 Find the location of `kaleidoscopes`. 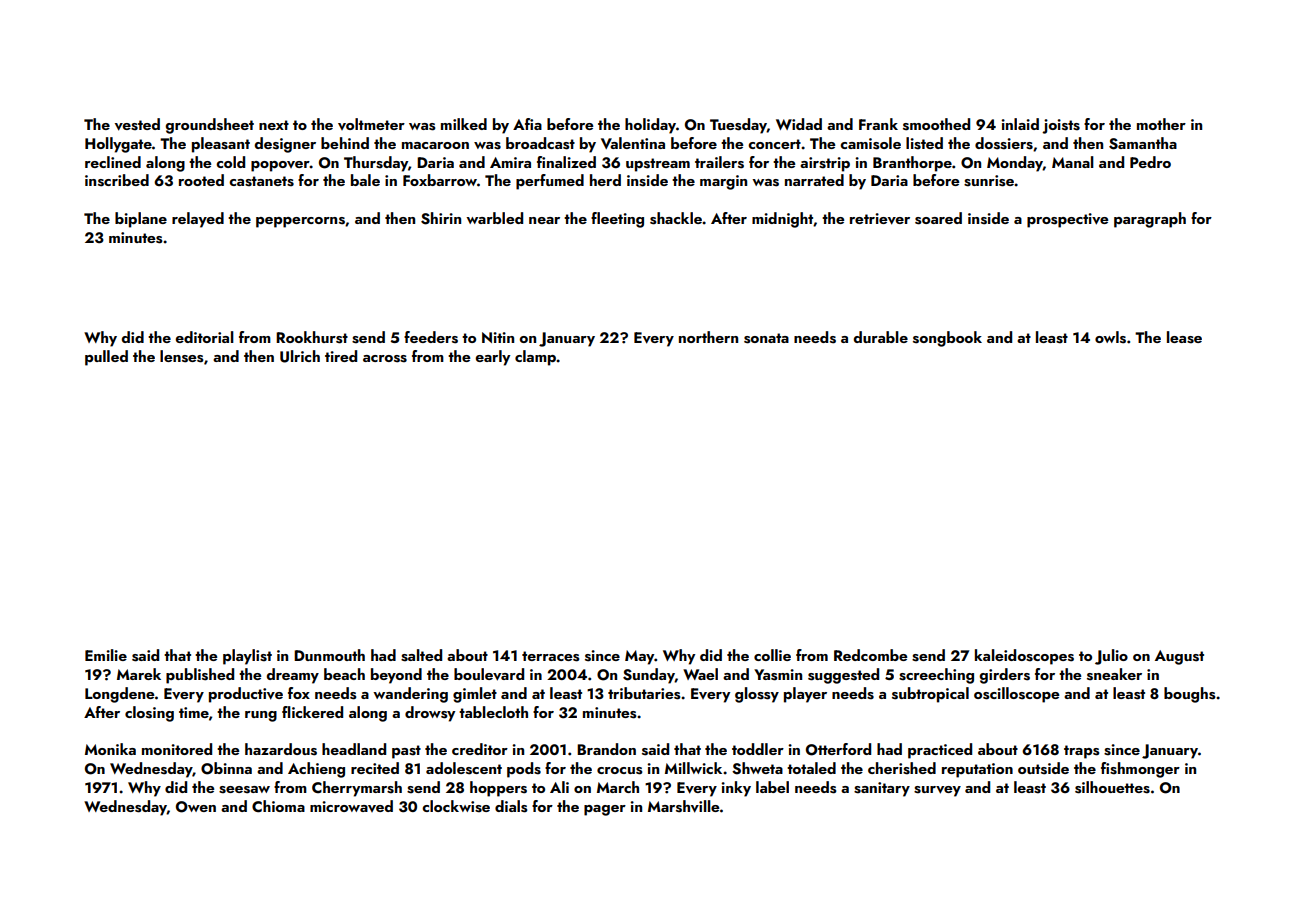

kaleidoscopes is located at coordinates (1024, 657).
